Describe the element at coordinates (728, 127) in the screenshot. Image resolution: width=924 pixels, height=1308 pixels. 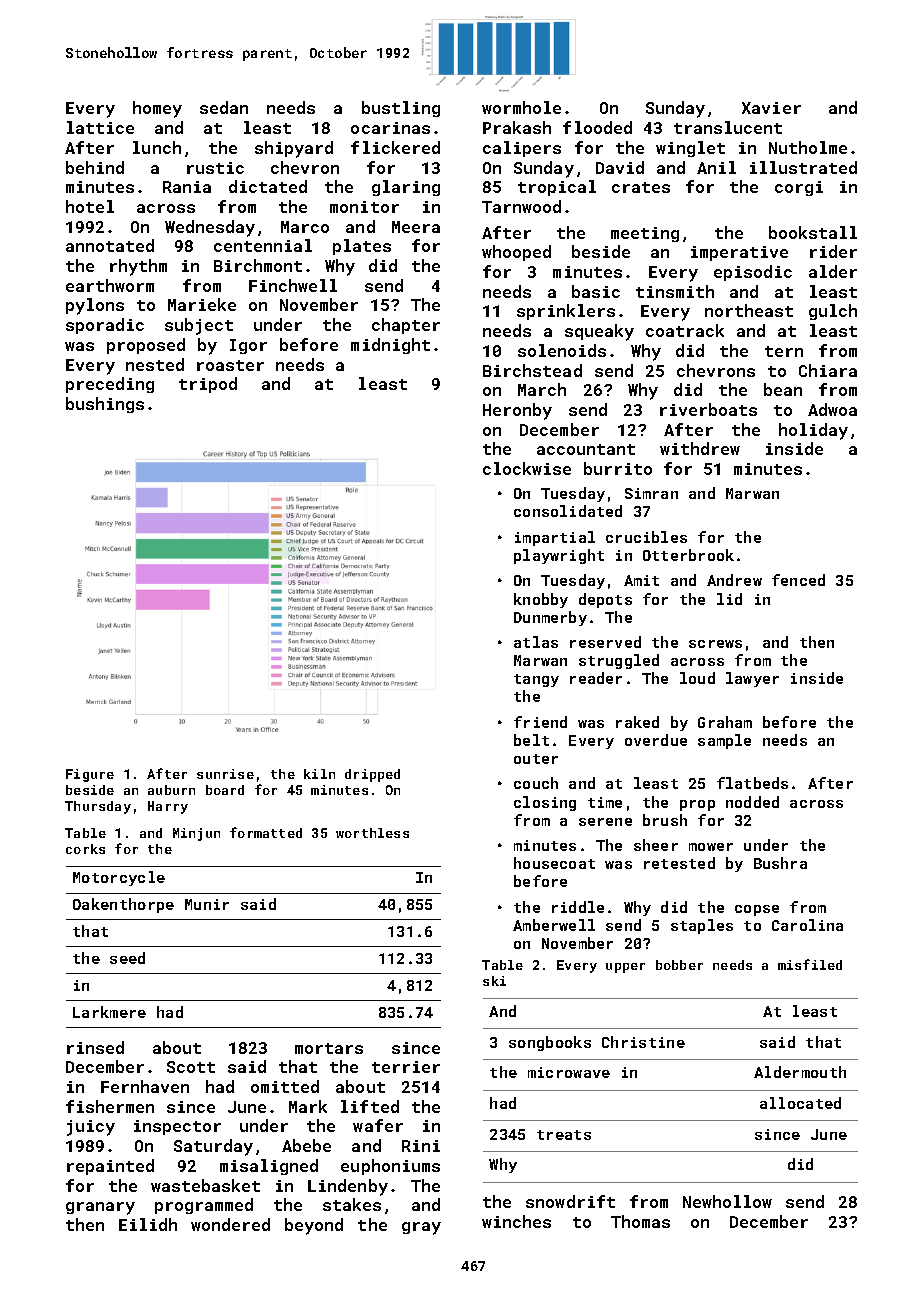
I see `translucent` at that location.
